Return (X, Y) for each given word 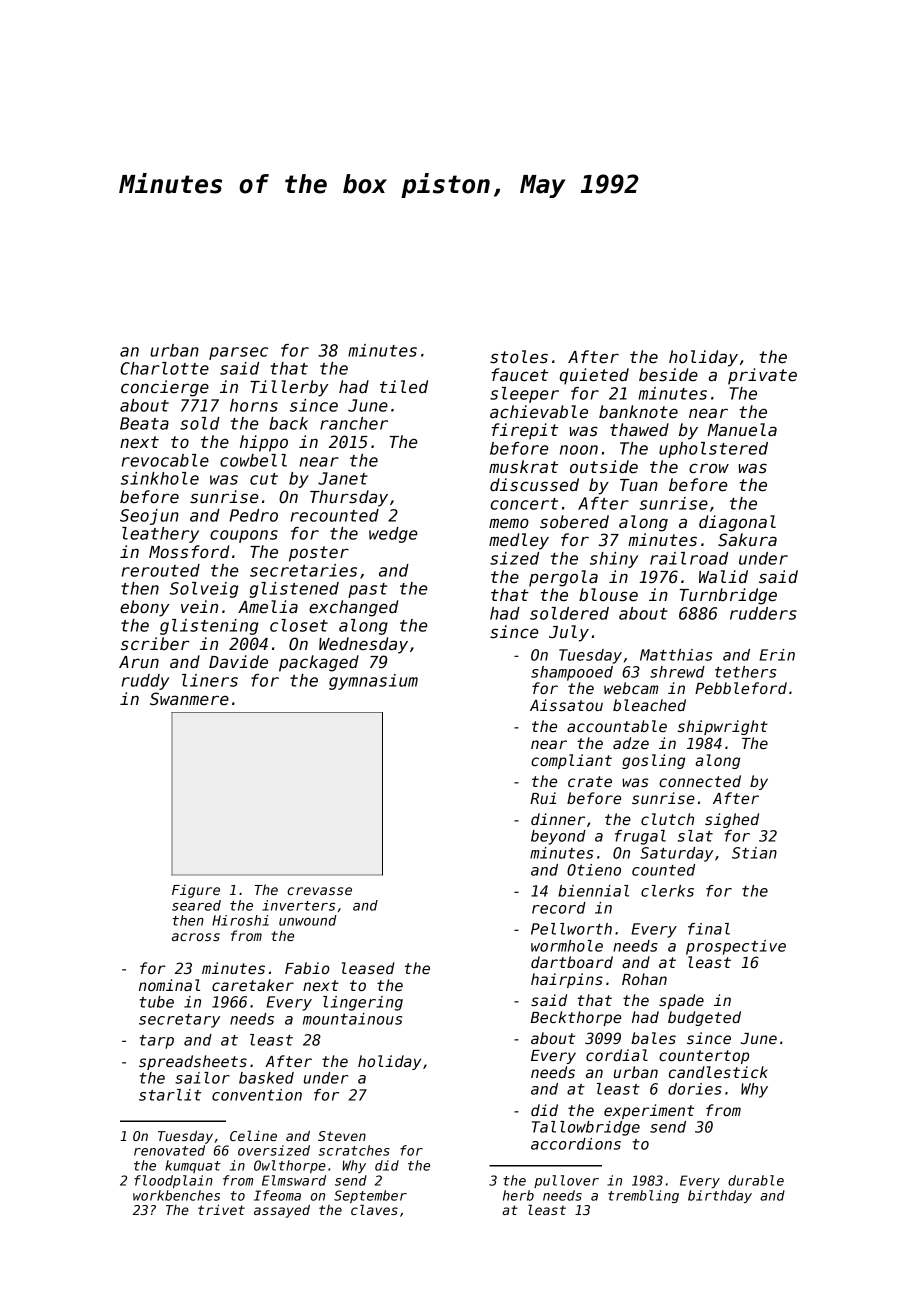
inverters (298, 905)
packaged (319, 663)
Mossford (189, 552)
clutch (667, 819)
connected (700, 781)
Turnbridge (728, 596)
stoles (519, 357)
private (762, 376)
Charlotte (165, 368)
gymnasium (373, 682)
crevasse (319, 891)
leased (368, 968)
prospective (736, 947)
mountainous (352, 1019)
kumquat (193, 1166)
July (569, 633)
